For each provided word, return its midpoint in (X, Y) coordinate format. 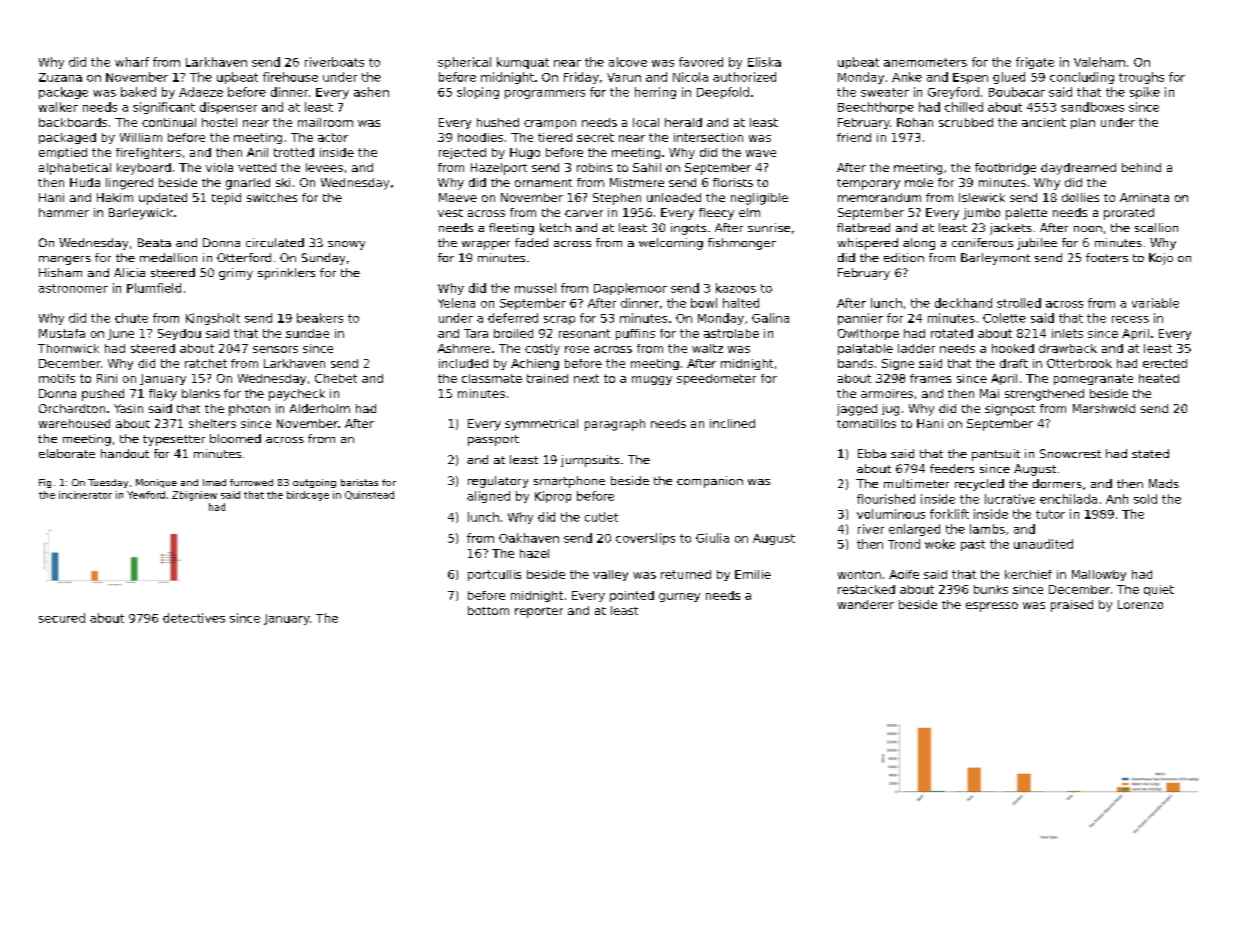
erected (1165, 363)
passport (493, 440)
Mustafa (62, 333)
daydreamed (1078, 169)
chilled (964, 107)
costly (542, 349)
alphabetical (75, 169)
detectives (194, 618)
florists (733, 182)
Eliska (764, 62)
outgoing (314, 483)
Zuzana (60, 77)
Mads (1164, 483)
